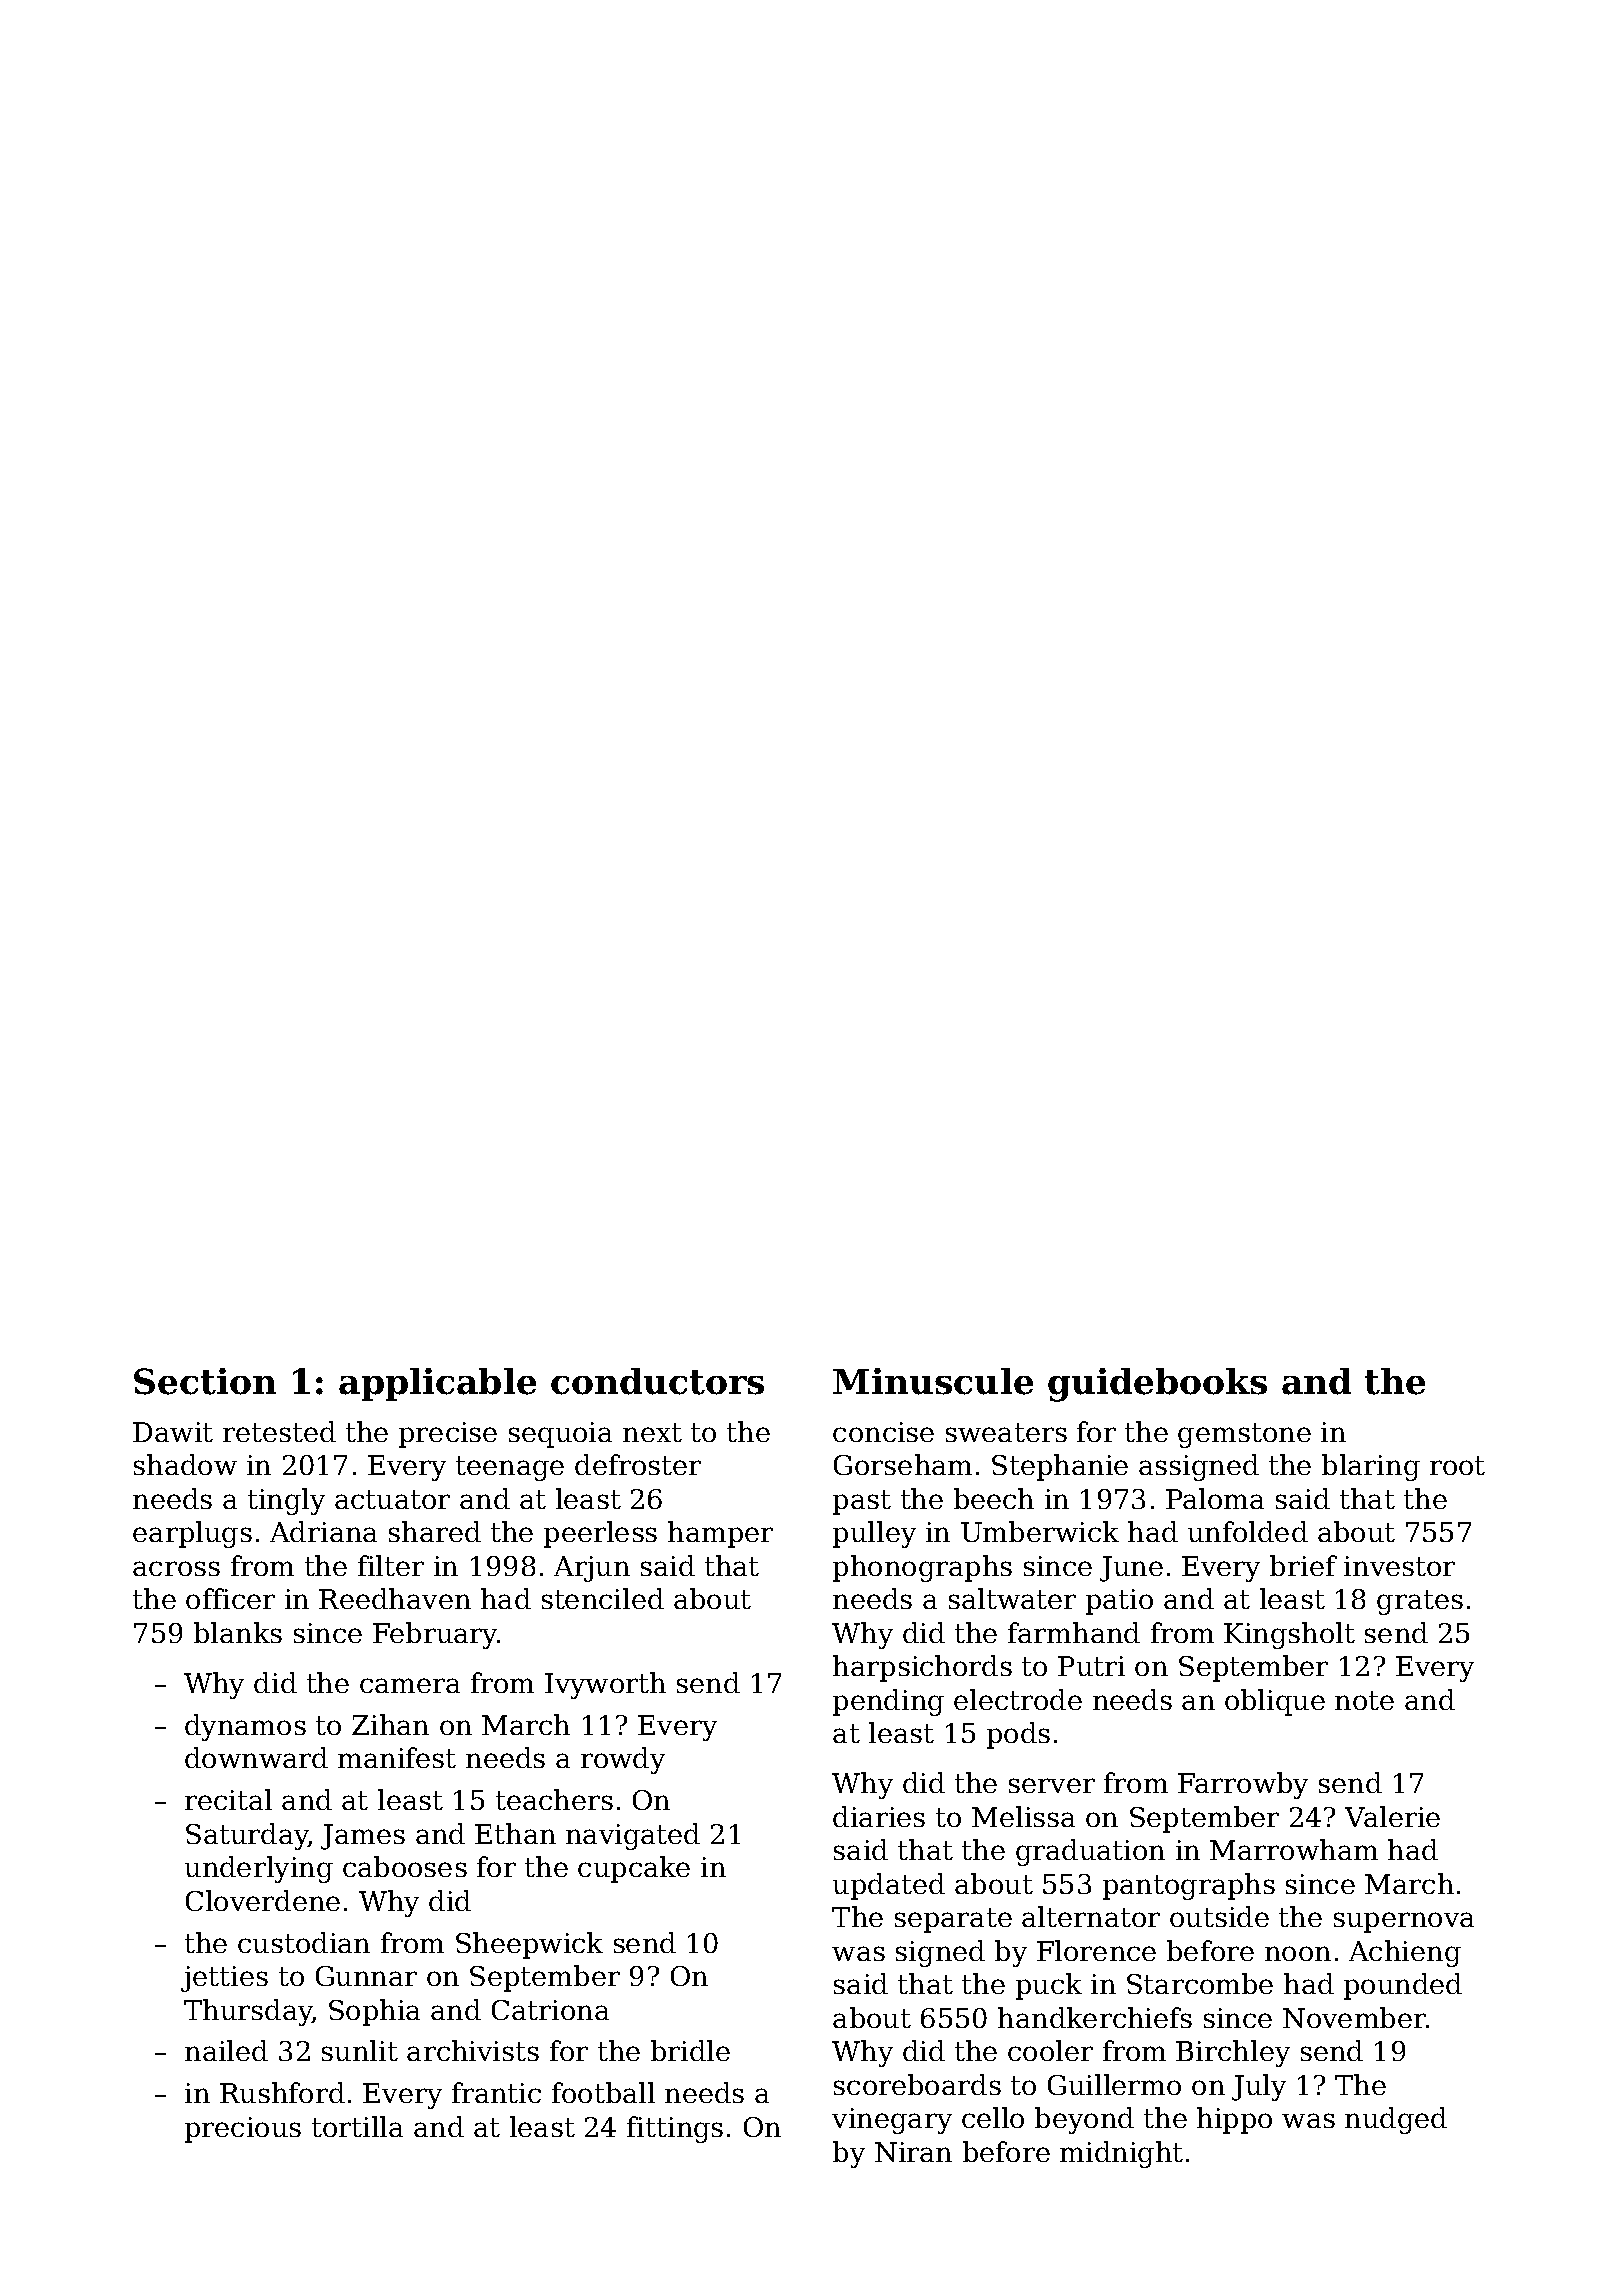 Image resolution: width=1620 pixels, height=2292 pixels. What do you see at coordinates (903, 1464) in the screenshot?
I see `Gorseham` at bounding box center [903, 1464].
